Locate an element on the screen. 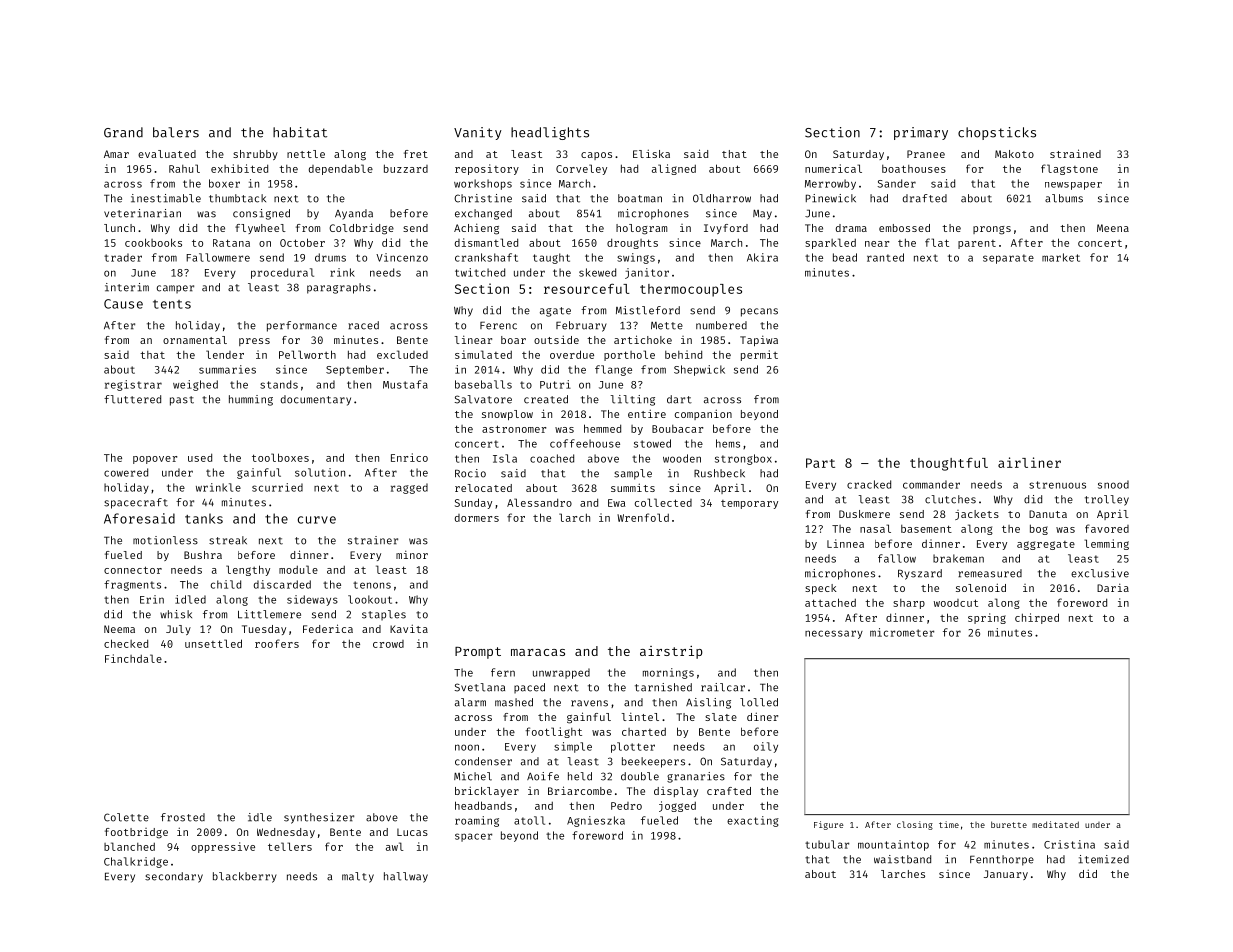 Image resolution: width=1233 pixels, height=952 pixels. crafted is located at coordinates (729, 791).
